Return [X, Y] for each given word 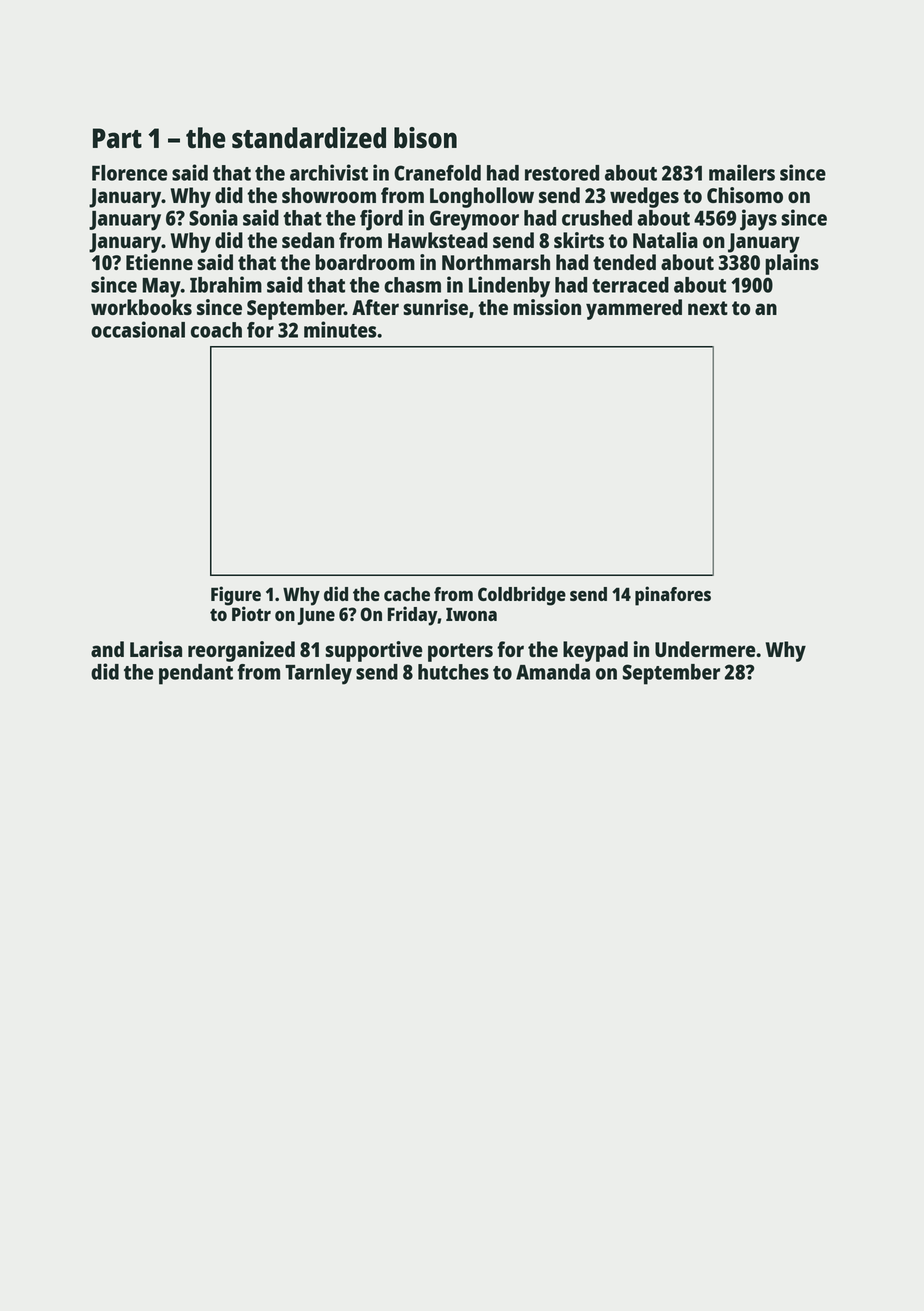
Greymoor [474, 220]
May [161, 288]
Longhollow [482, 197]
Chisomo [745, 195]
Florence [129, 173]
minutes [340, 329]
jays [758, 220]
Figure [236, 596]
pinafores [673, 596]
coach [216, 330]
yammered [634, 309]
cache [407, 594]
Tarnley [318, 674]
